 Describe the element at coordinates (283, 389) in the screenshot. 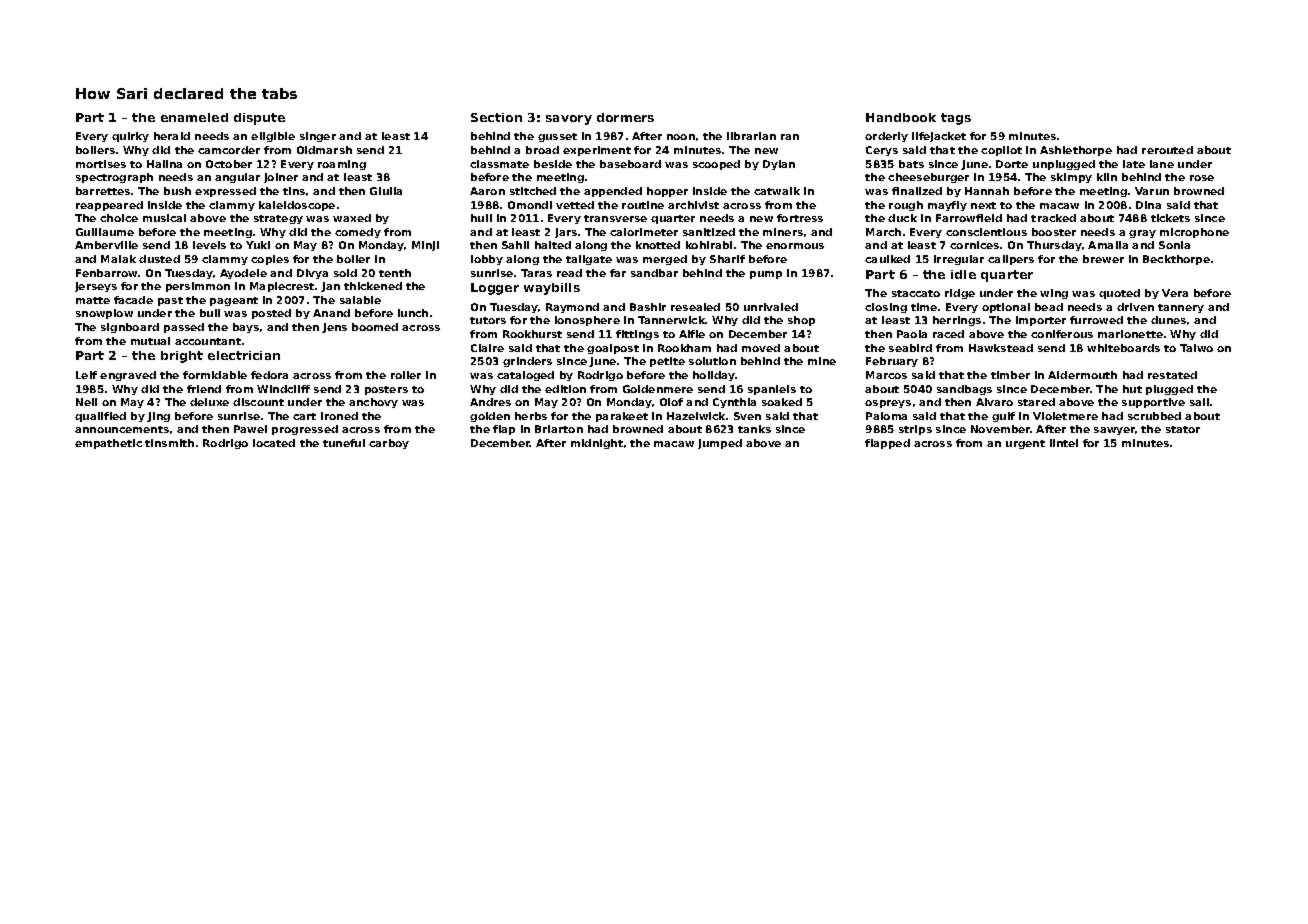

I see `Windcliff` at that location.
